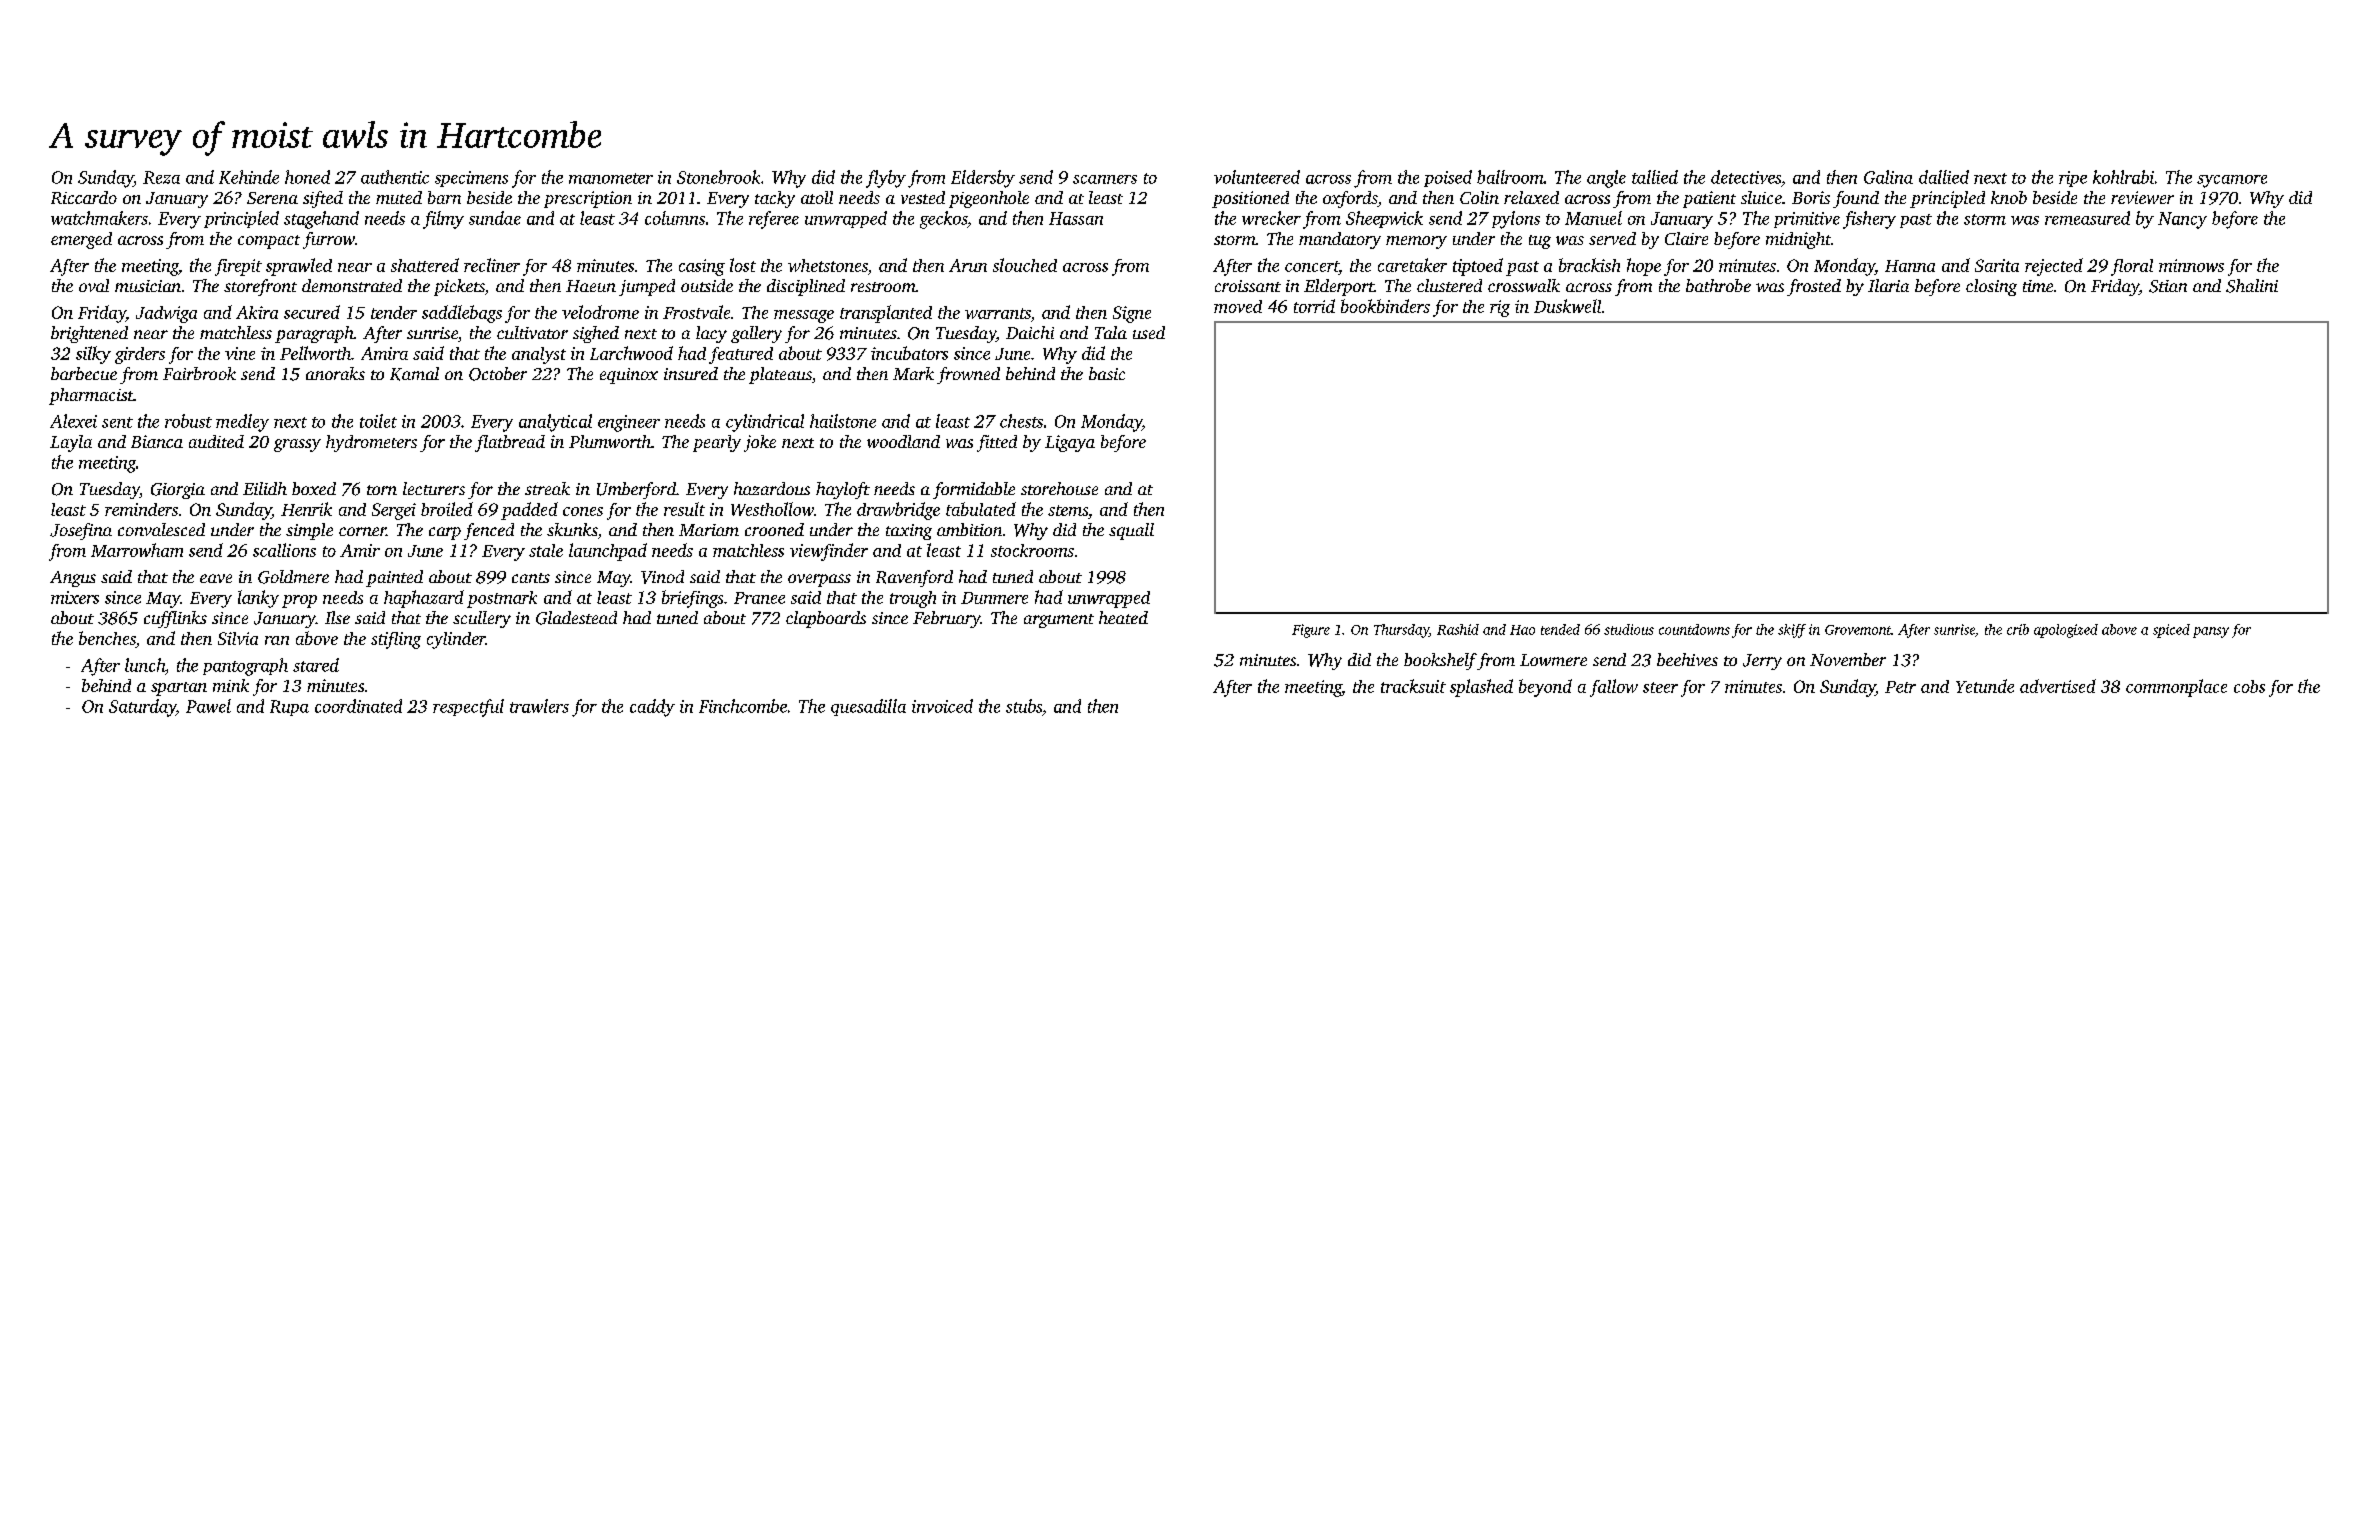  What do you see at coordinates (718, 177) in the screenshot?
I see `Stonebrook` at bounding box center [718, 177].
